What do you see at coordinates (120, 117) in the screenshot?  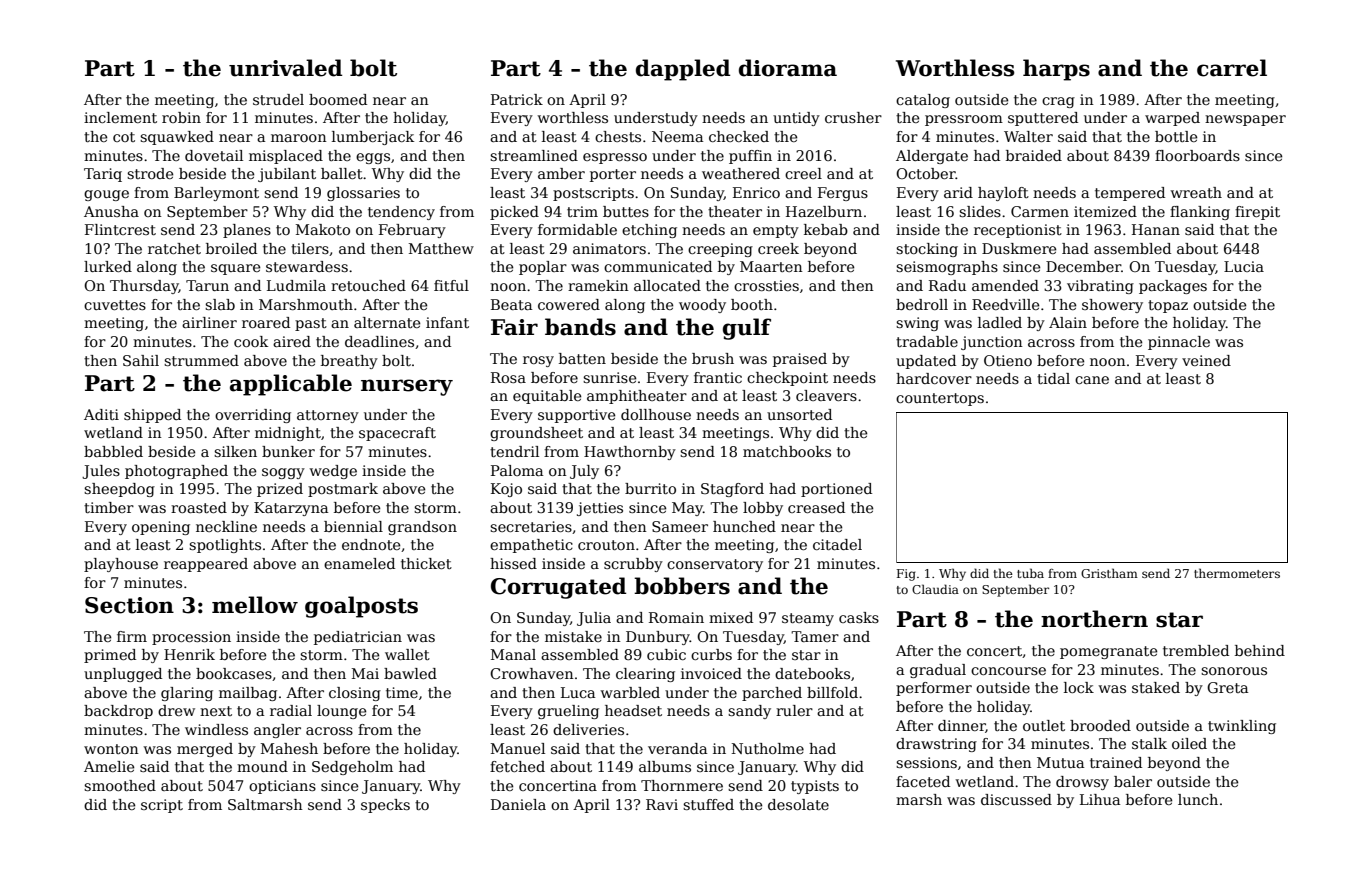 I see `inclement` at bounding box center [120, 117].
